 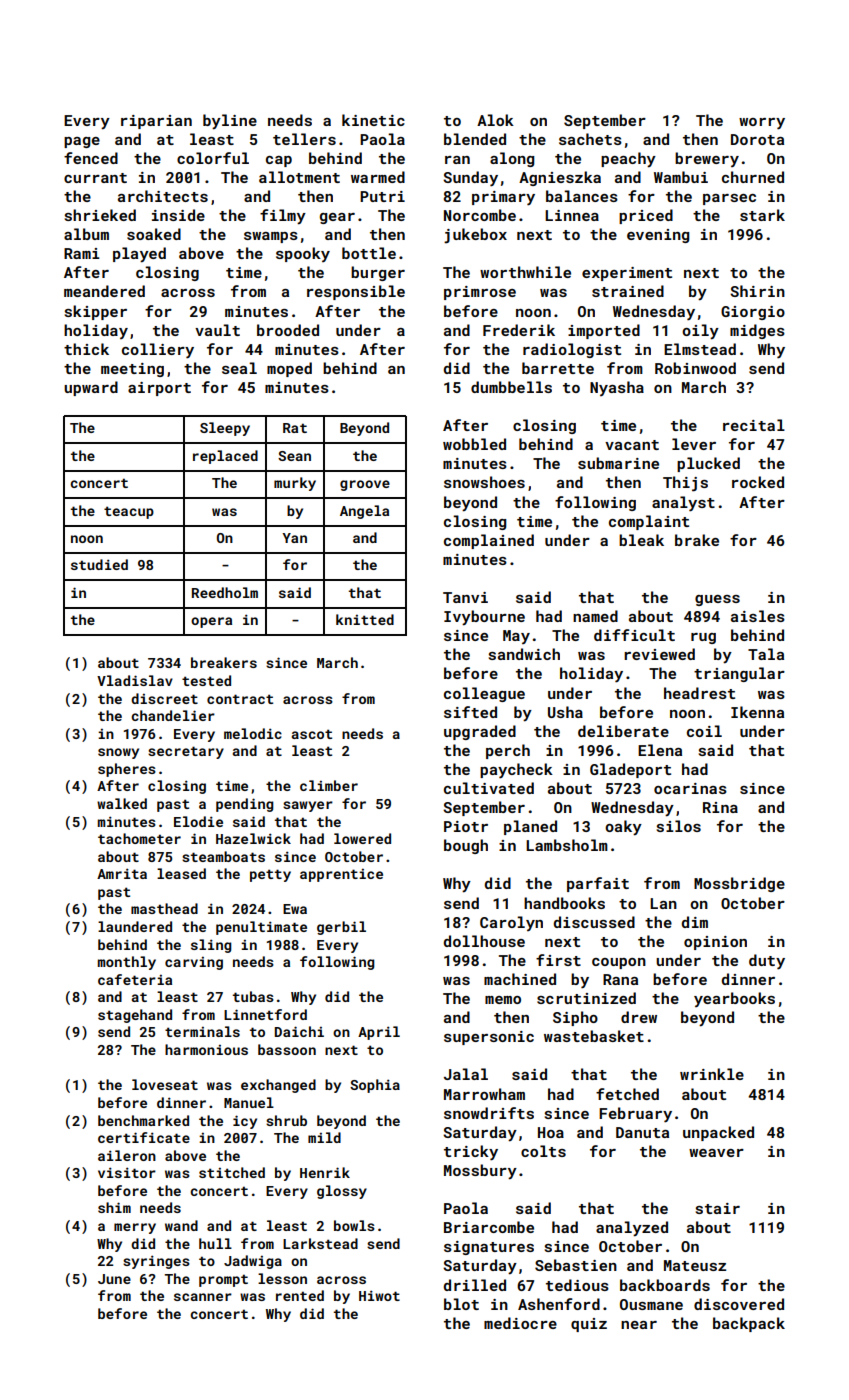 I want to click on parfait, so click(x=598, y=884).
